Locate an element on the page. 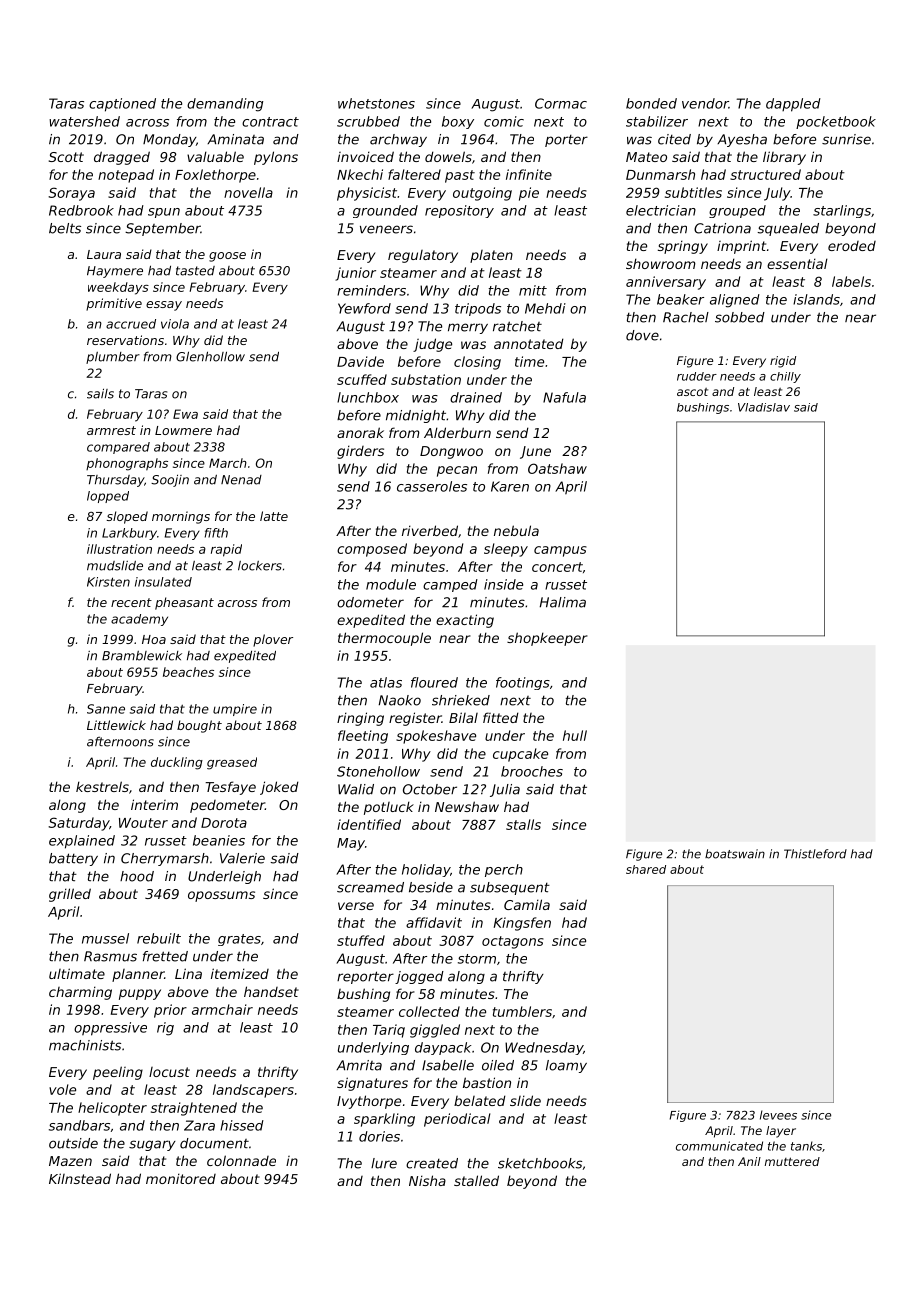 The width and height of the image is (924, 1308). opossums is located at coordinates (221, 896).
